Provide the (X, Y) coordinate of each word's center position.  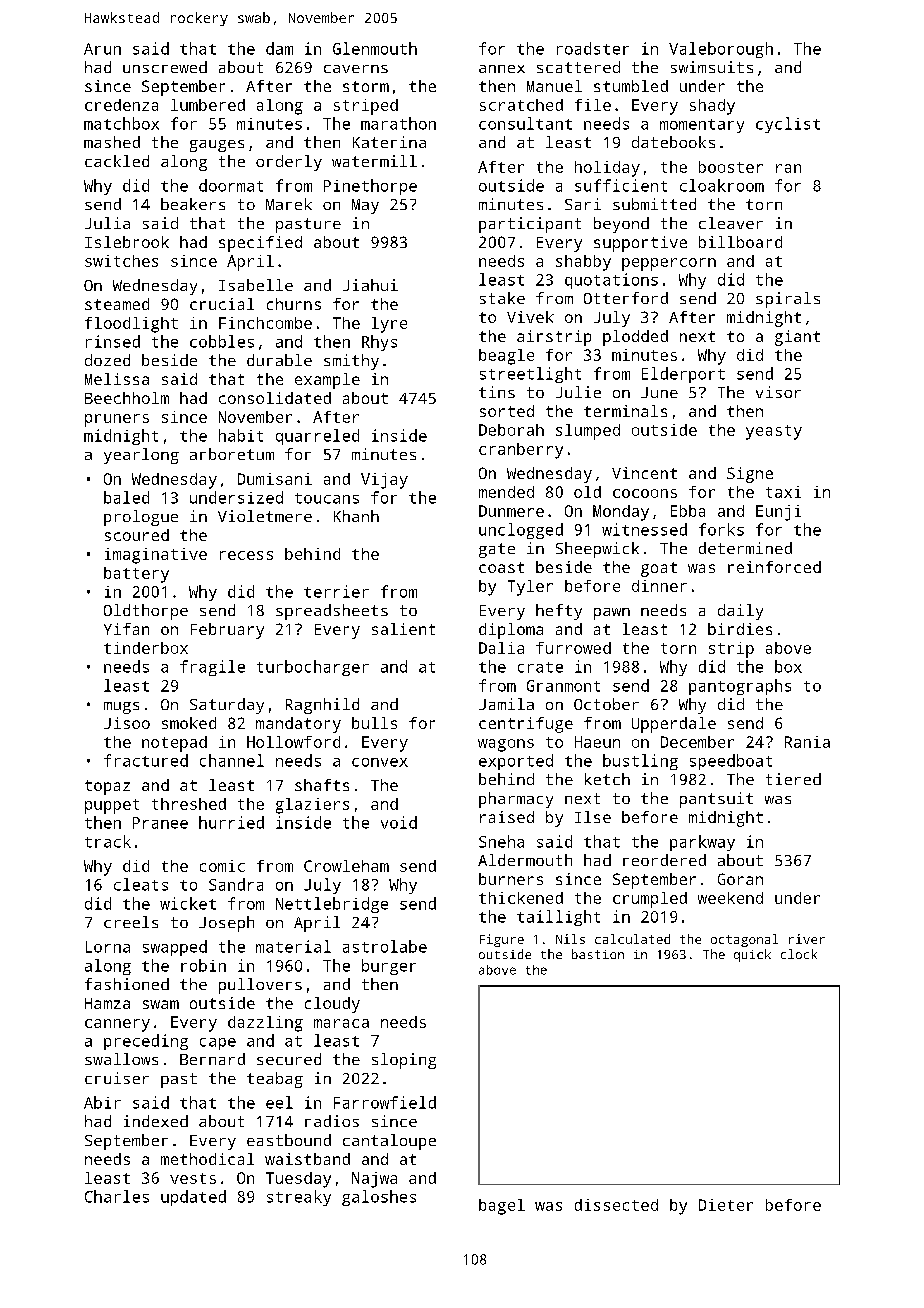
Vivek (530, 317)
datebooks (673, 142)
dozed (107, 360)
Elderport (683, 375)
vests (193, 1178)
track (108, 841)
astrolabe (385, 946)
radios (332, 1121)
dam (279, 48)
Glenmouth (375, 48)
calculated (632, 939)
